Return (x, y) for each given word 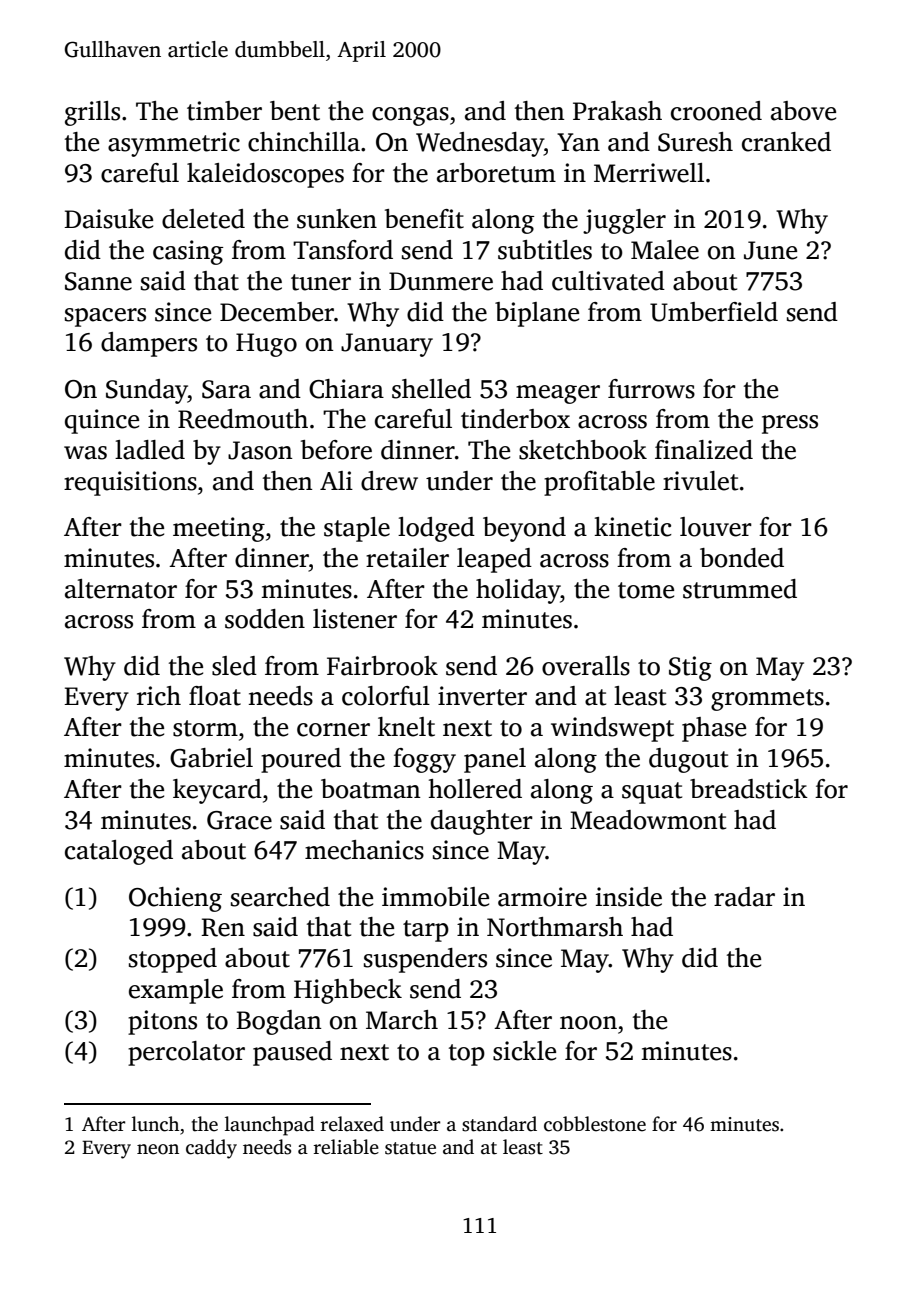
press (790, 424)
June (770, 250)
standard (499, 1124)
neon (158, 1149)
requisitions (130, 483)
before (336, 450)
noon (588, 1023)
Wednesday (480, 144)
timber (224, 111)
